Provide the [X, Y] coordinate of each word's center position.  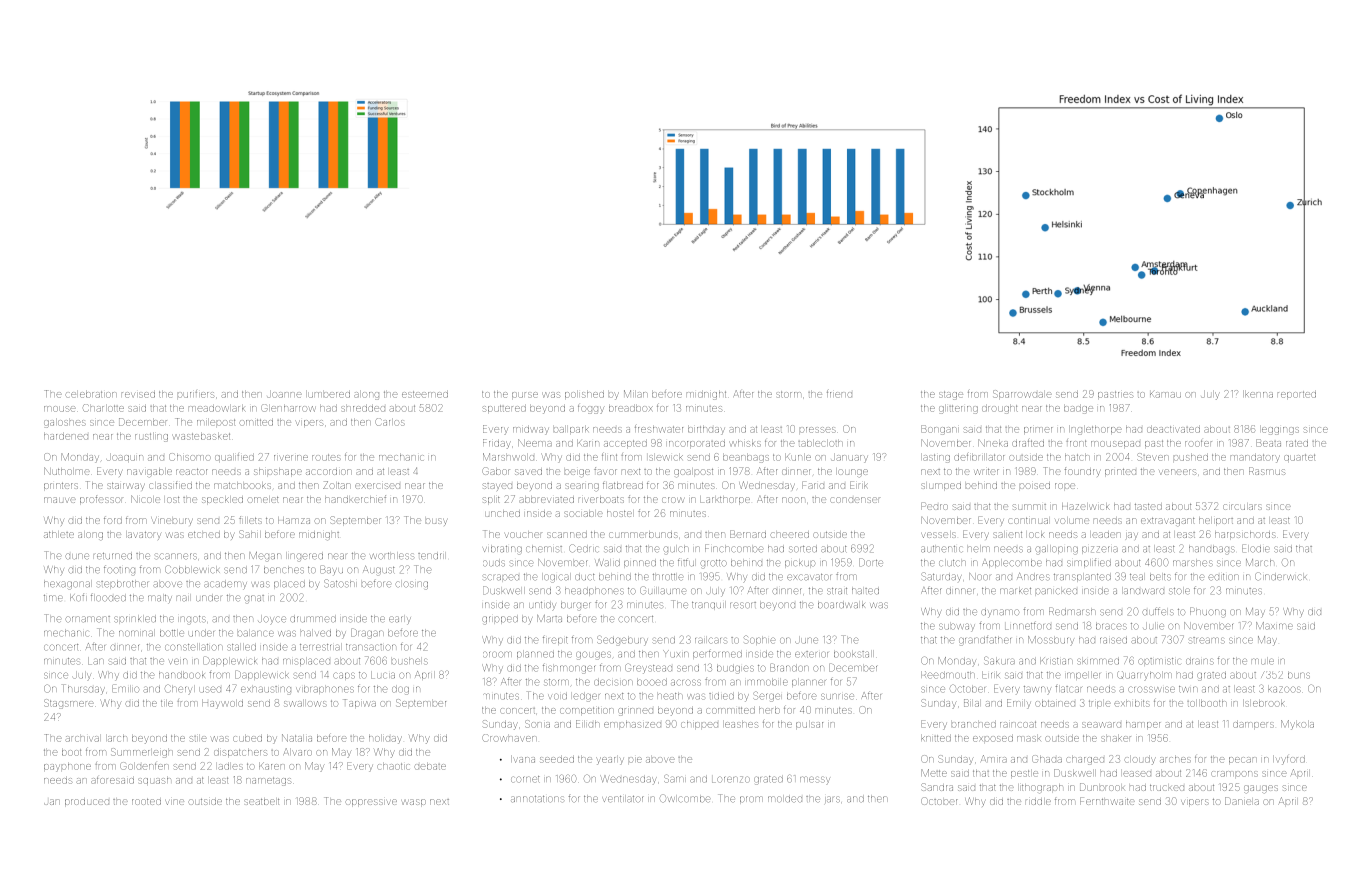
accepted [625, 443]
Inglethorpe [1095, 430]
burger [576, 606]
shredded [363, 409]
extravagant [1168, 522]
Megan [264, 556]
